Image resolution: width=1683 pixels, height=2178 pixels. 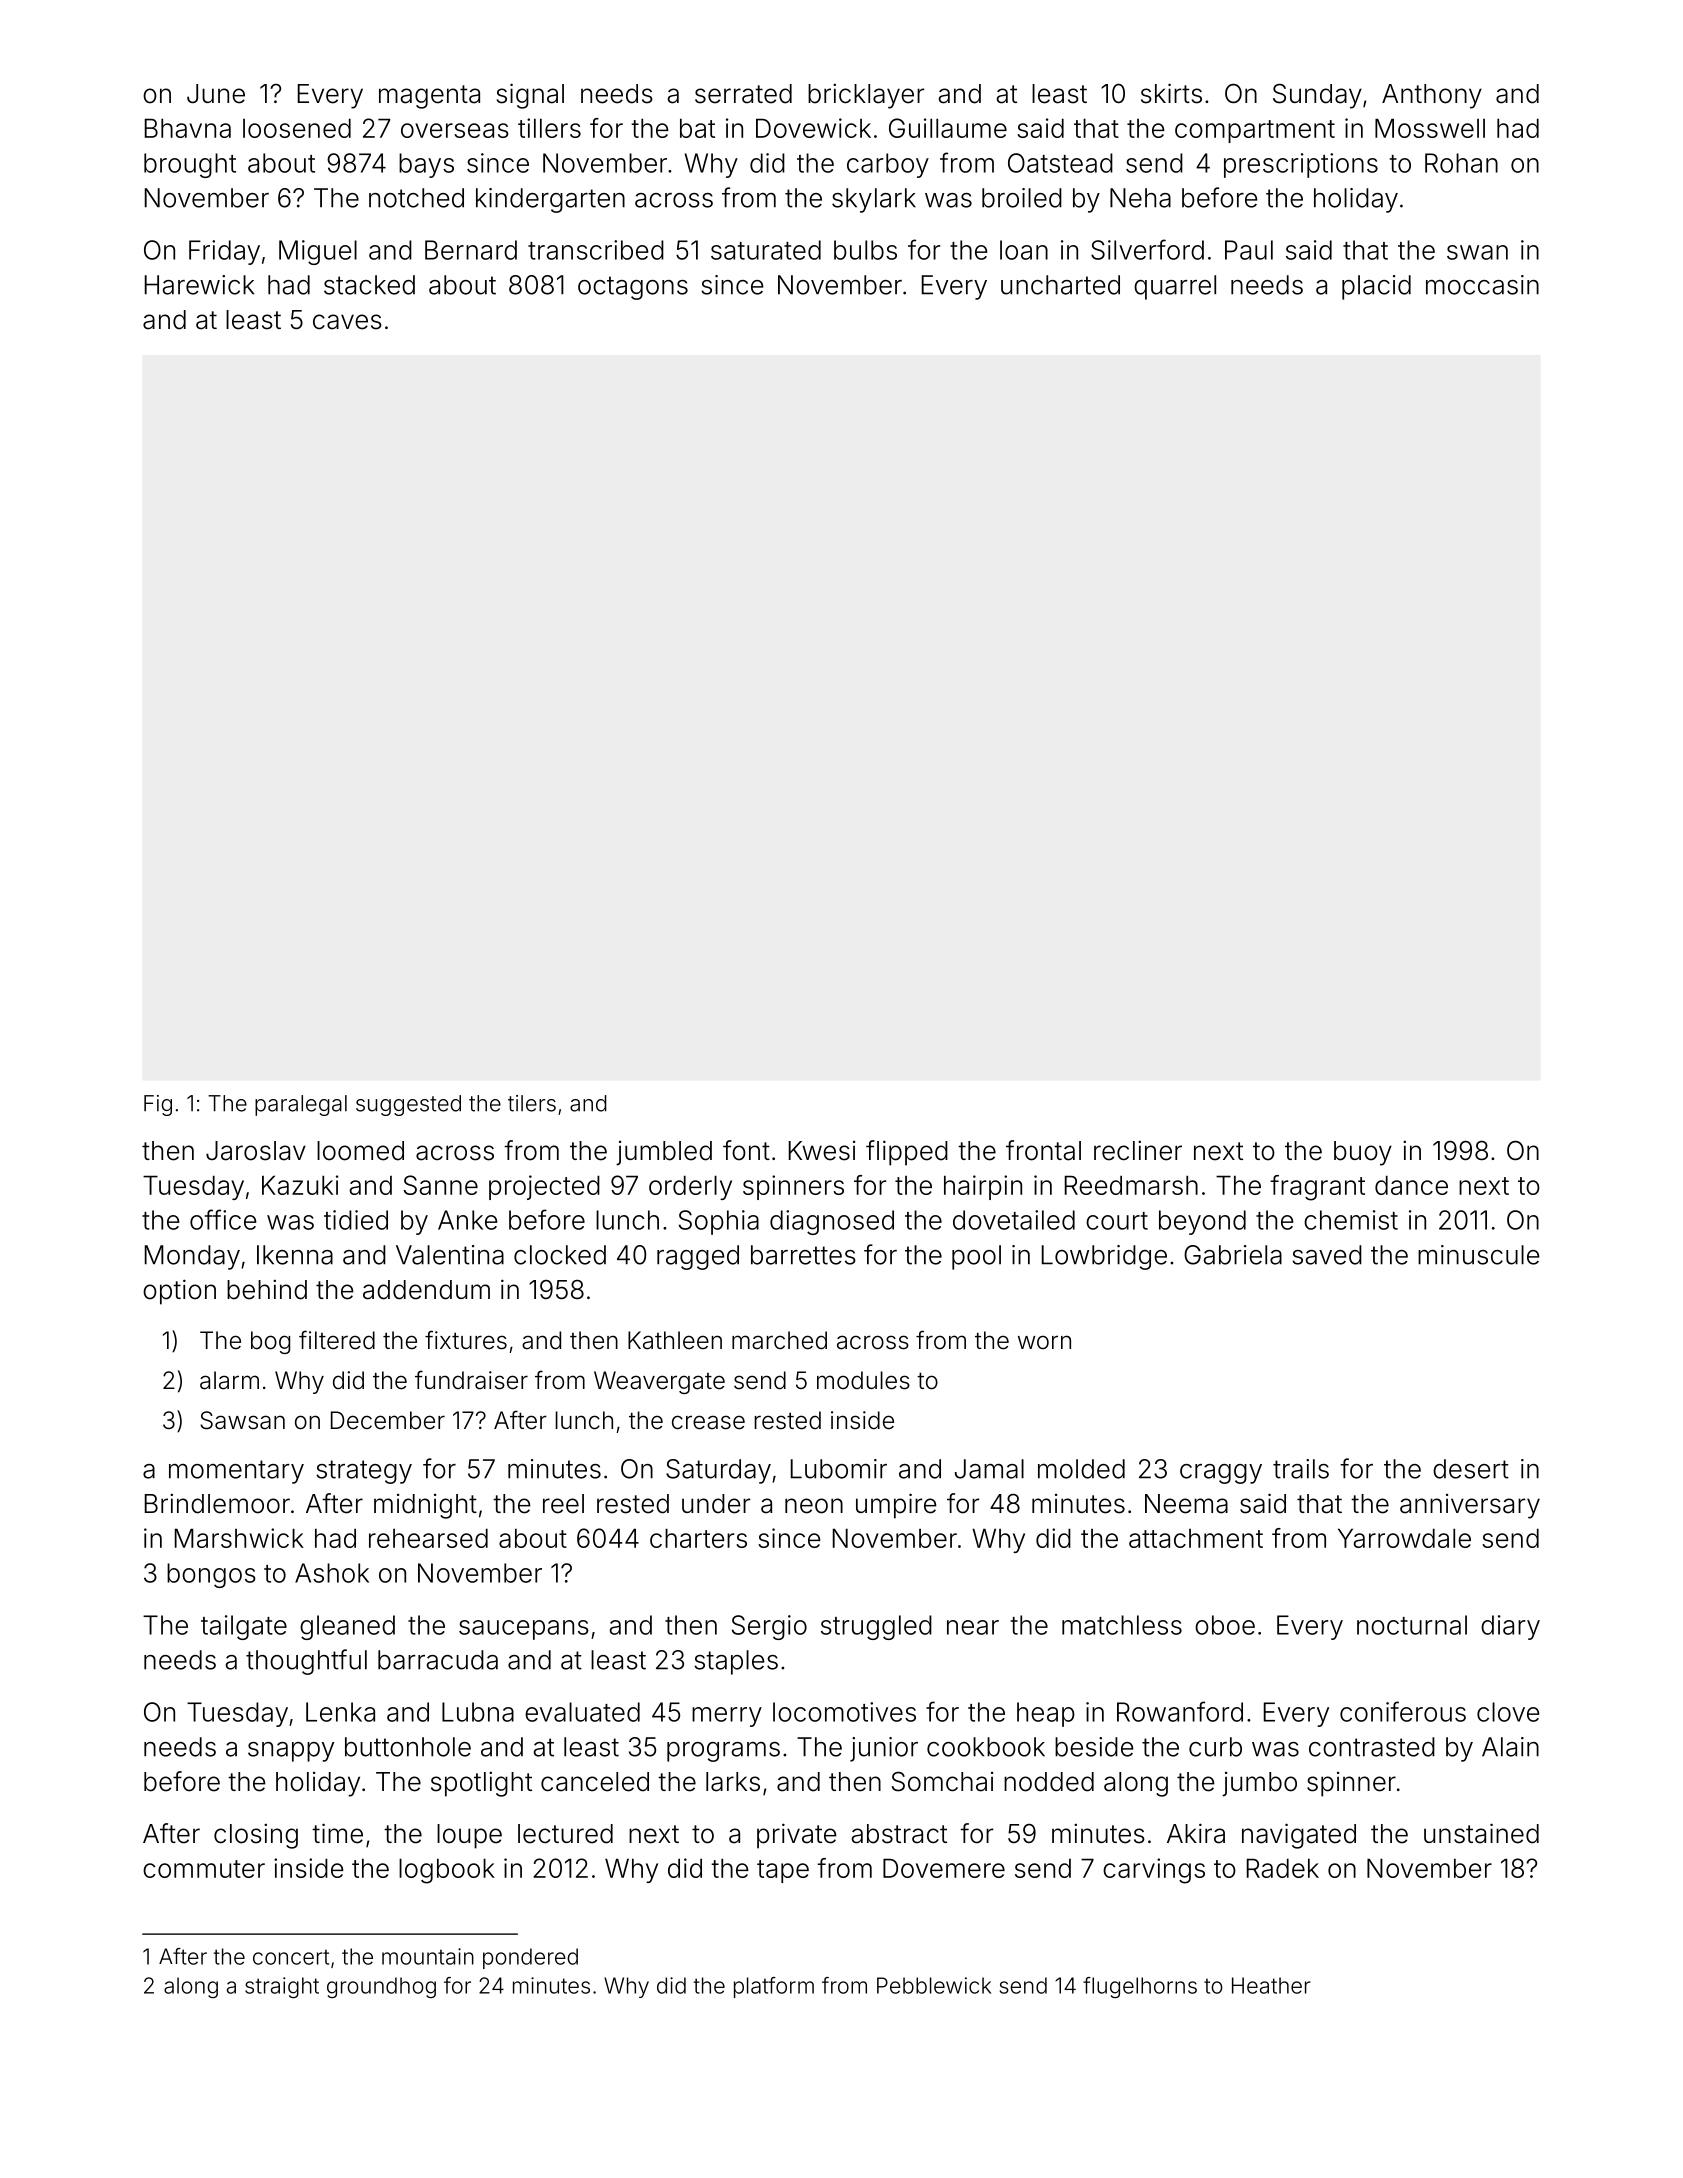 I want to click on flipped, so click(x=907, y=1153).
